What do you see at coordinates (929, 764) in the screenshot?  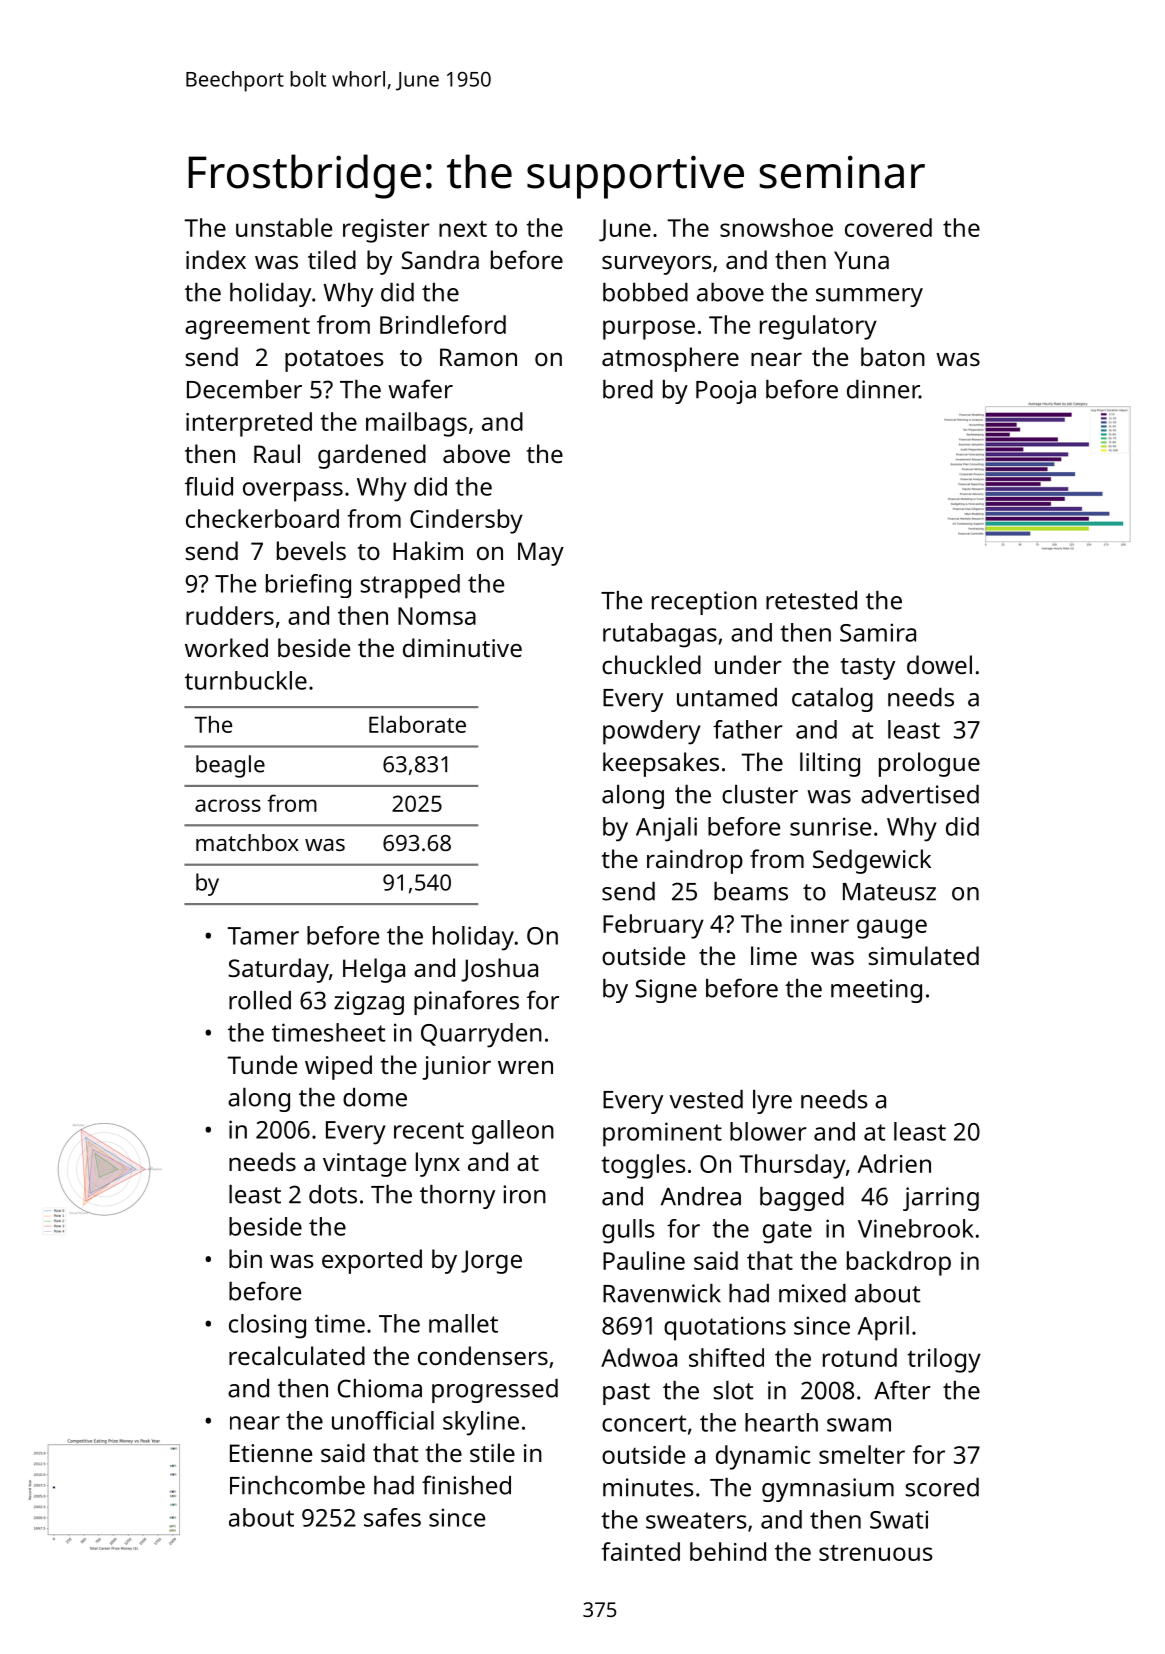 I see `prologue` at bounding box center [929, 764].
